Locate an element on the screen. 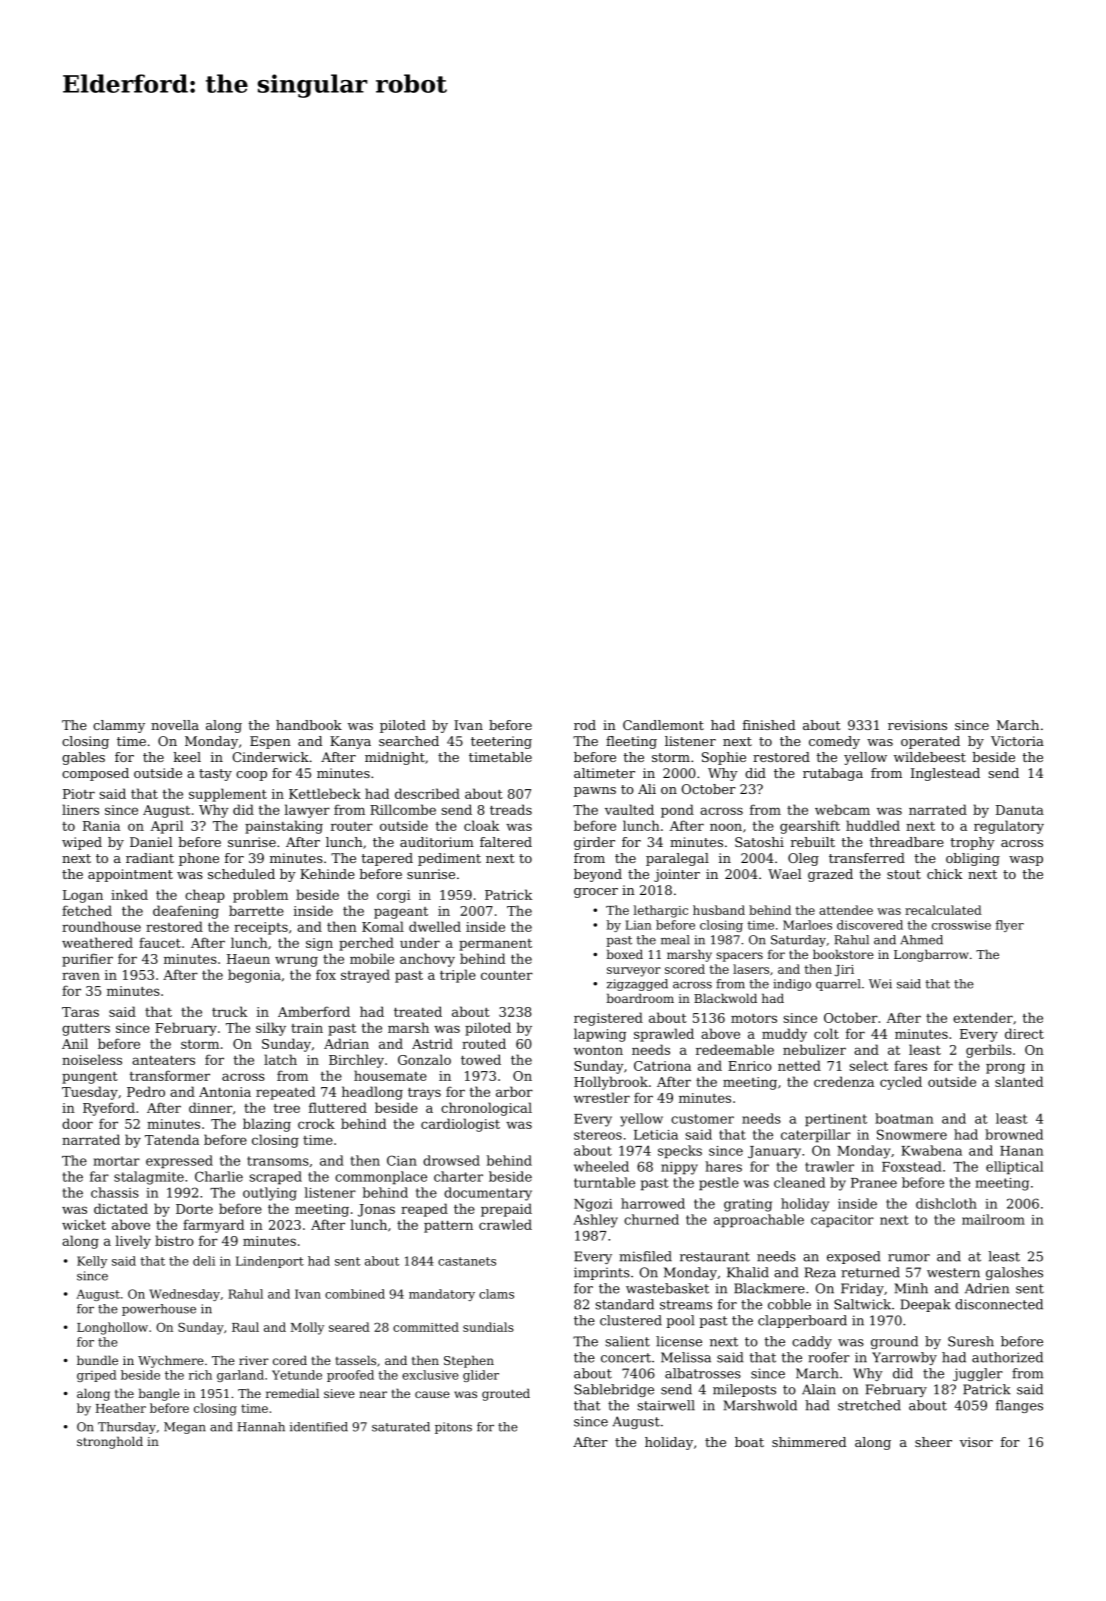  sheer is located at coordinates (933, 1442).
